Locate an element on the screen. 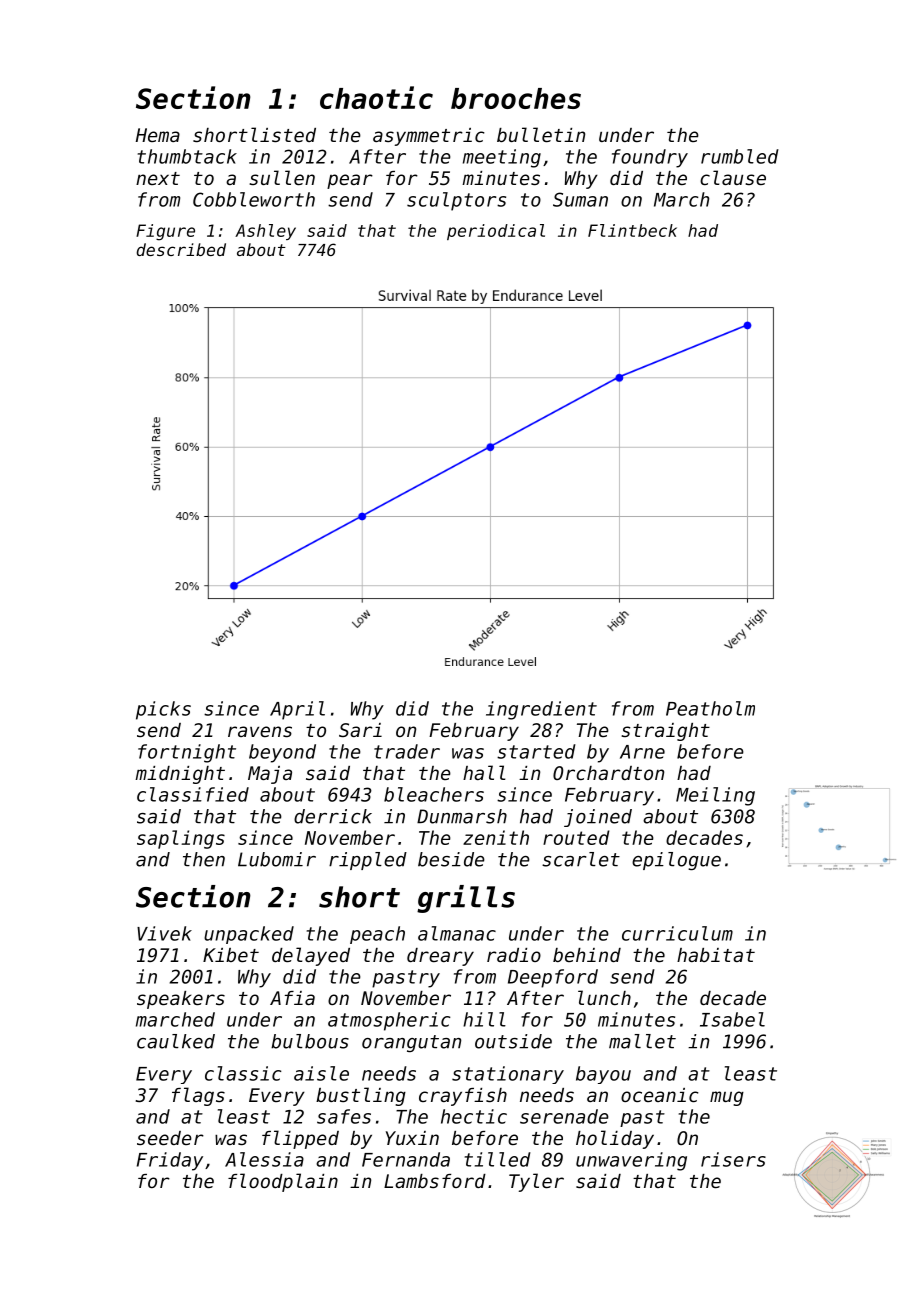  speakers is located at coordinates (181, 1000).
